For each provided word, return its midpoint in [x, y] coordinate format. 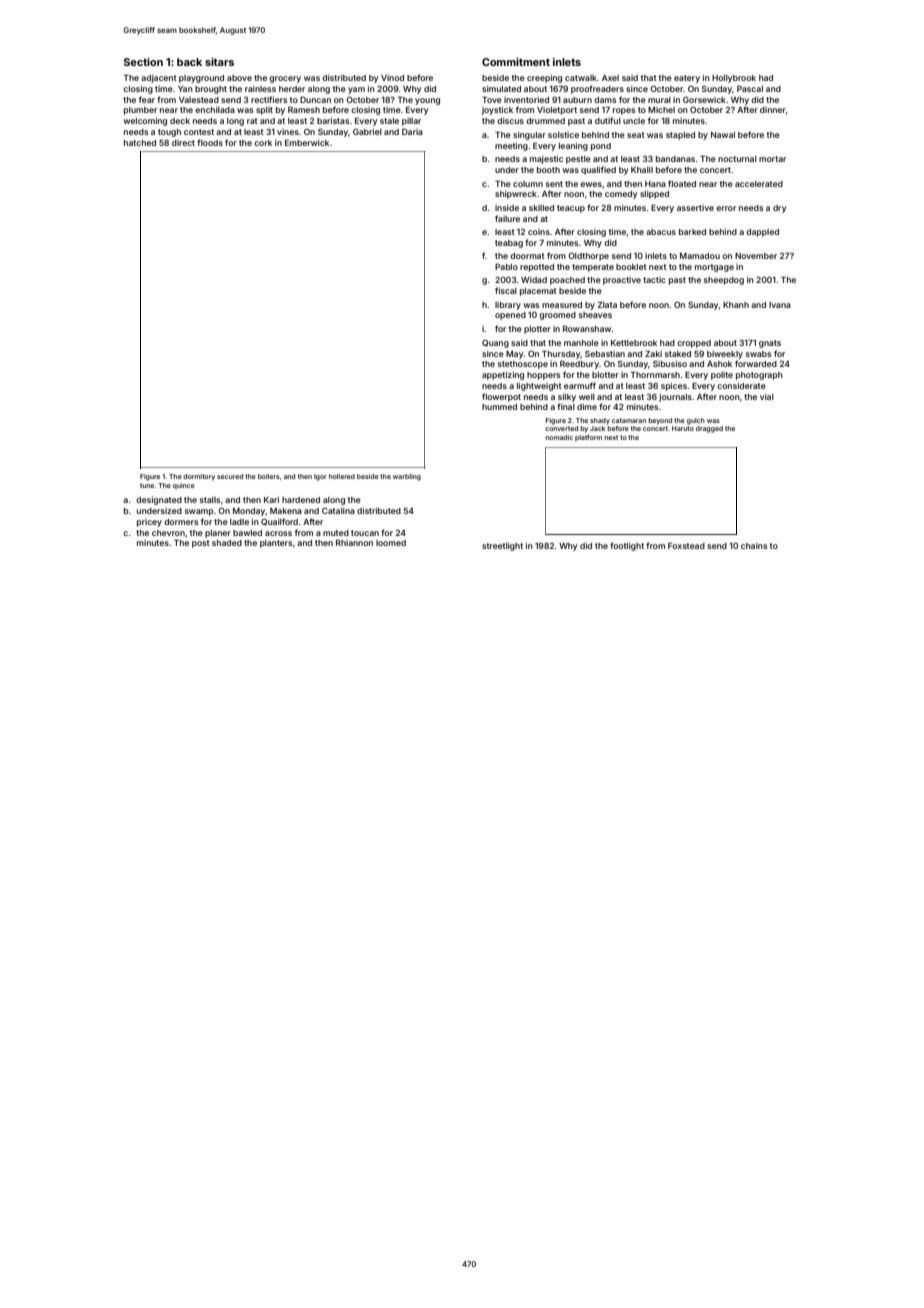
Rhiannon [354, 543]
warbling [407, 477]
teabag [509, 244]
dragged [709, 429]
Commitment [516, 62]
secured [230, 476]
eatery [687, 79]
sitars [219, 62]
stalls [210, 500]
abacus [661, 232]
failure [507, 218]
